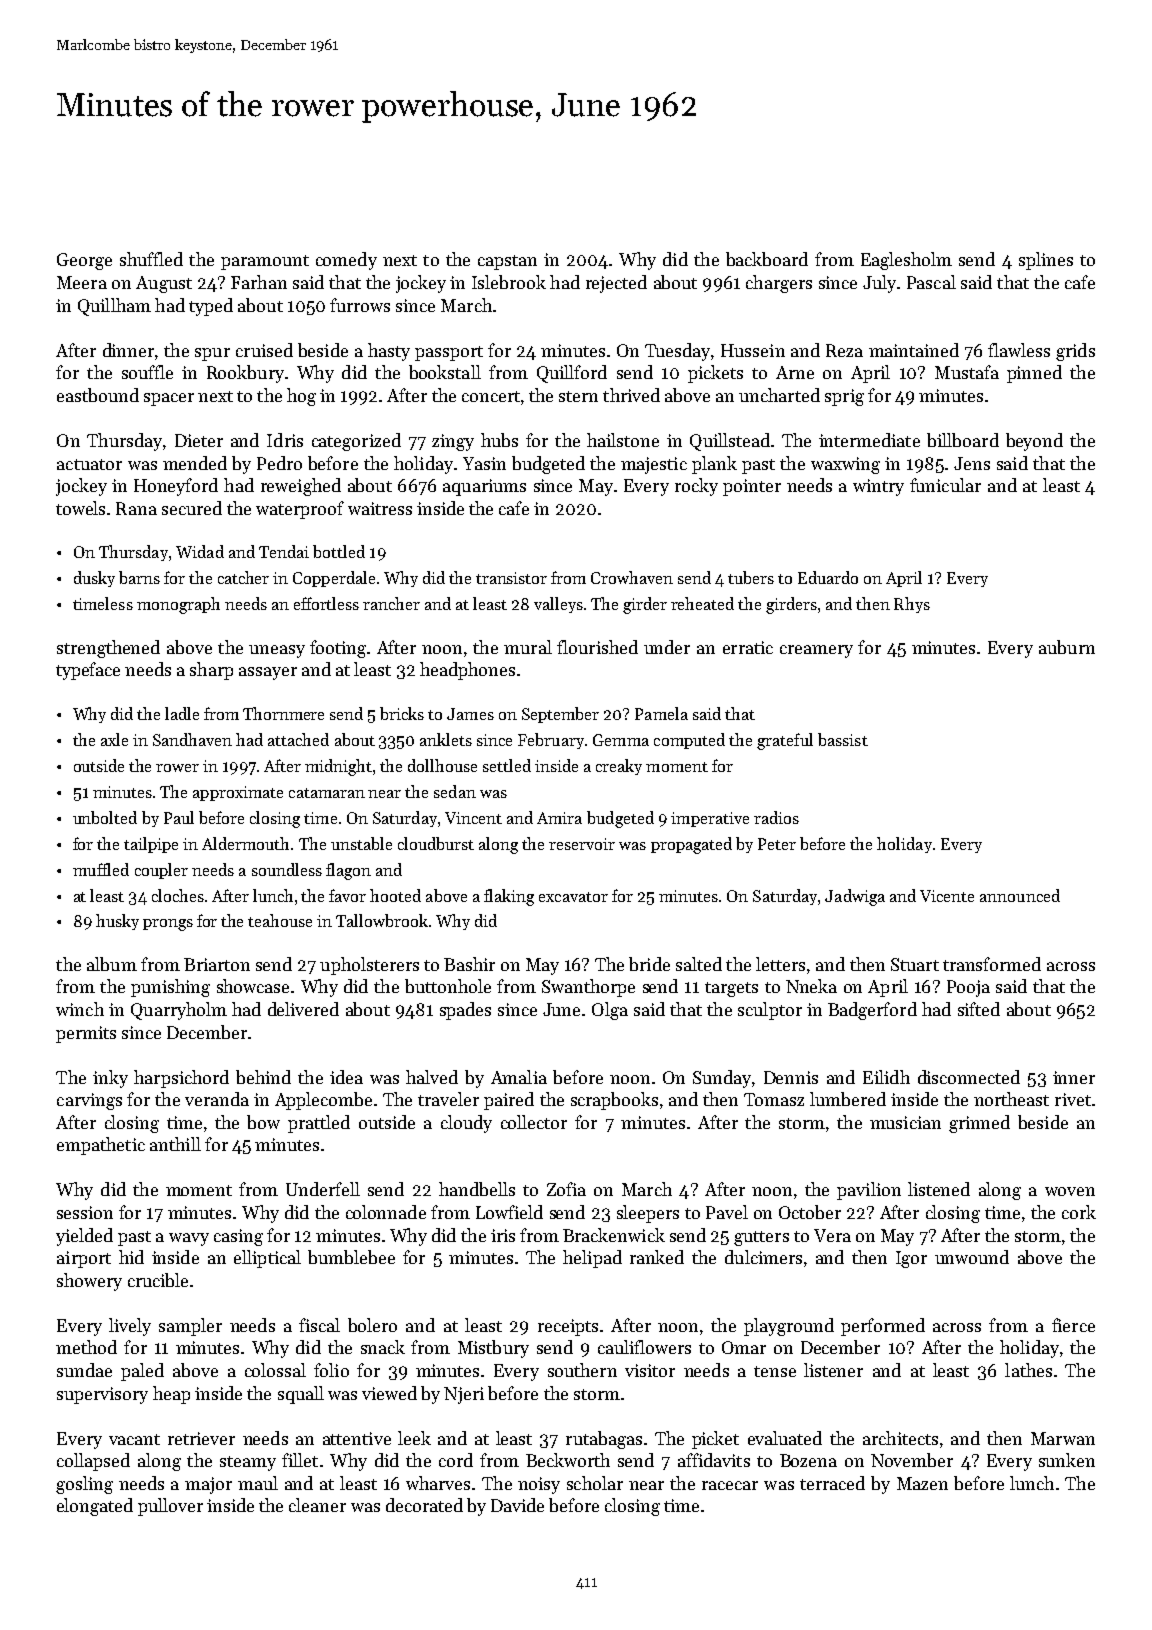 Image resolution: width=1152 pixels, height=1630 pixels. I want to click on decorated, so click(424, 1505).
